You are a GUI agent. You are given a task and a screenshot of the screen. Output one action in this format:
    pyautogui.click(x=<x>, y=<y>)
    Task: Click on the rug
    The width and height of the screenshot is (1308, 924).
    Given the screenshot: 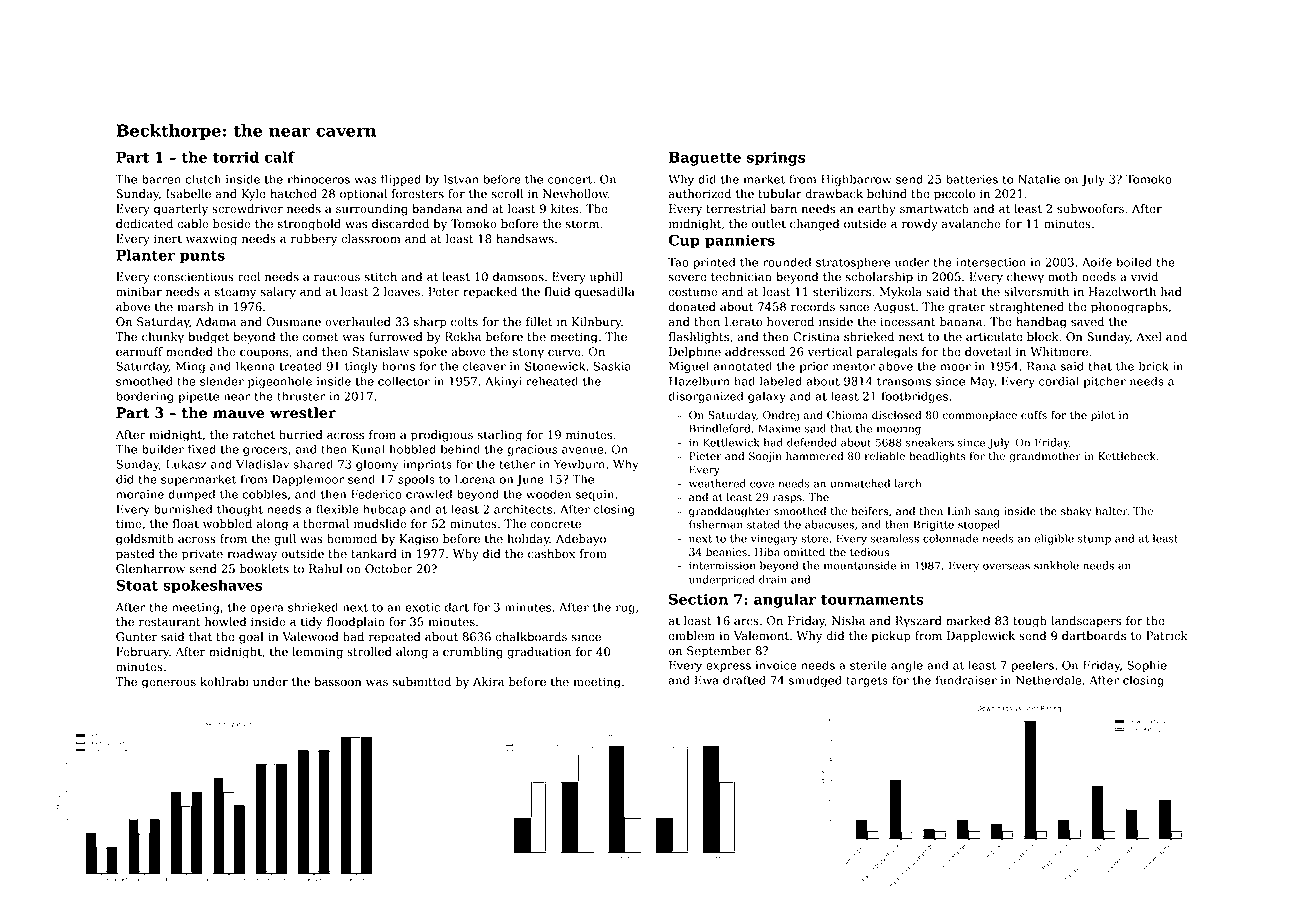 What is the action you would take?
    pyautogui.click(x=625, y=609)
